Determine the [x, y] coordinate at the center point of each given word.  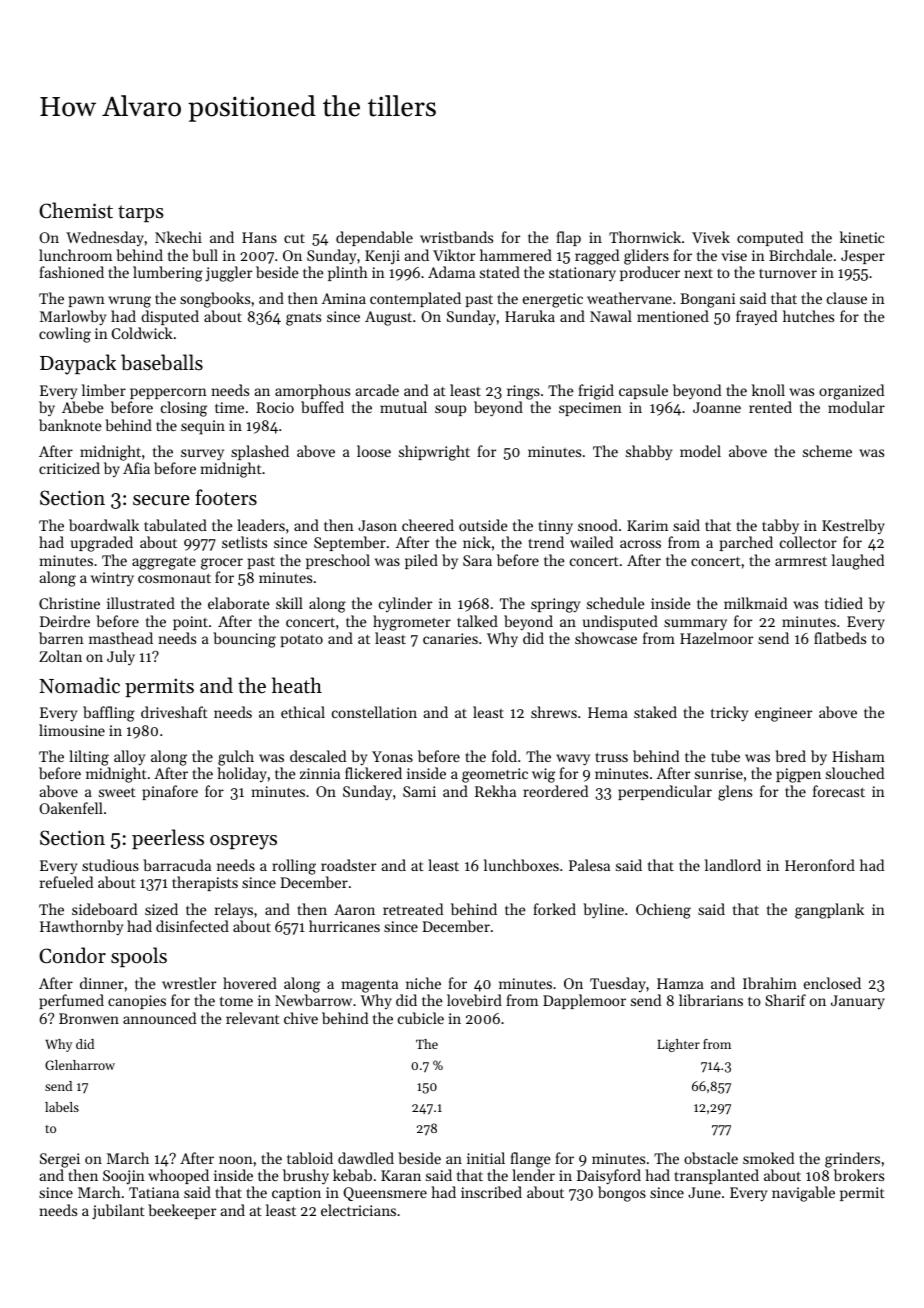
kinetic [862, 237]
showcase [606, 638]
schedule [616, 603]
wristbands [456, 237]
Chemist [76, 210]
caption [296, 1194]
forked [554, 909]
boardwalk [104, 525]
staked [655, 712]
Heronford [820, 865]
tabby [780, 527]
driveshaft [174, 712]
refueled [66, 882]
